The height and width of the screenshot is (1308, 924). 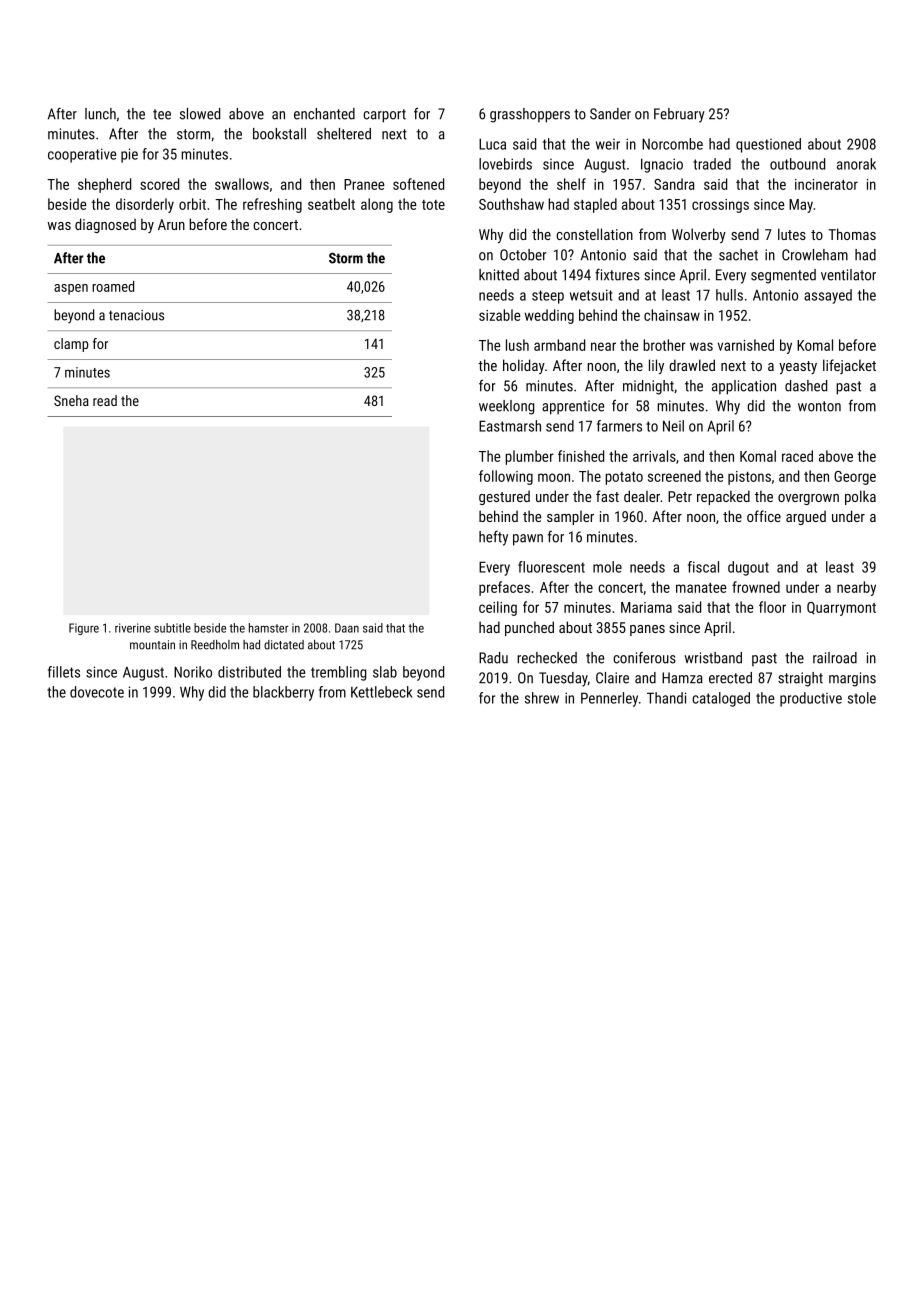 I want to click on along, so click(x=377, y=205).
